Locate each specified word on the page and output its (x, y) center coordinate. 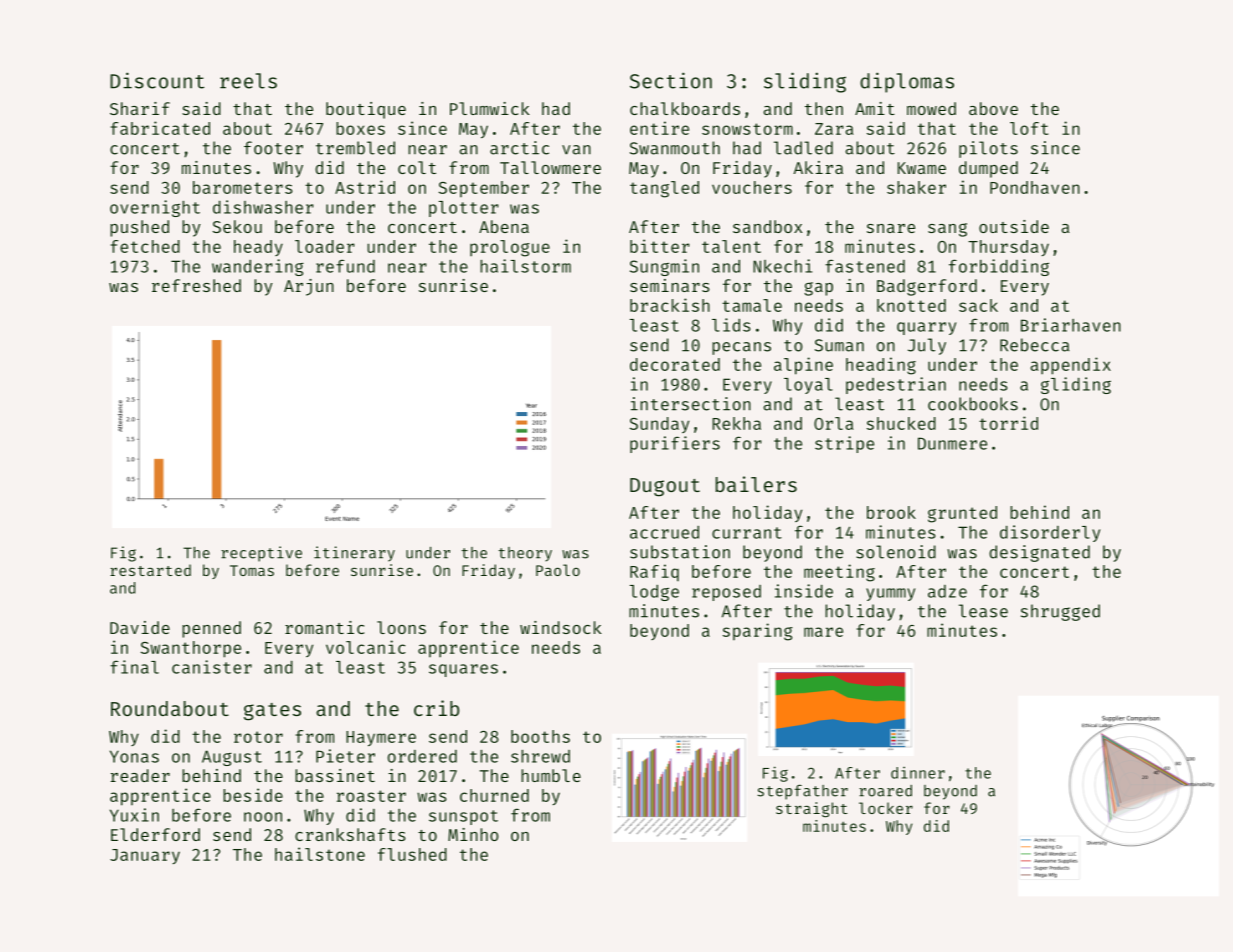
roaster (371, 796)
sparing (758, 632)
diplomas (907, 82)
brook (891, 512)
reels (248, 81)
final (134, 667)
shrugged (1060, 612)
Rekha (737, 423)
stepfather (802, 792)
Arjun (309, 287)
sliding (805, 82)
